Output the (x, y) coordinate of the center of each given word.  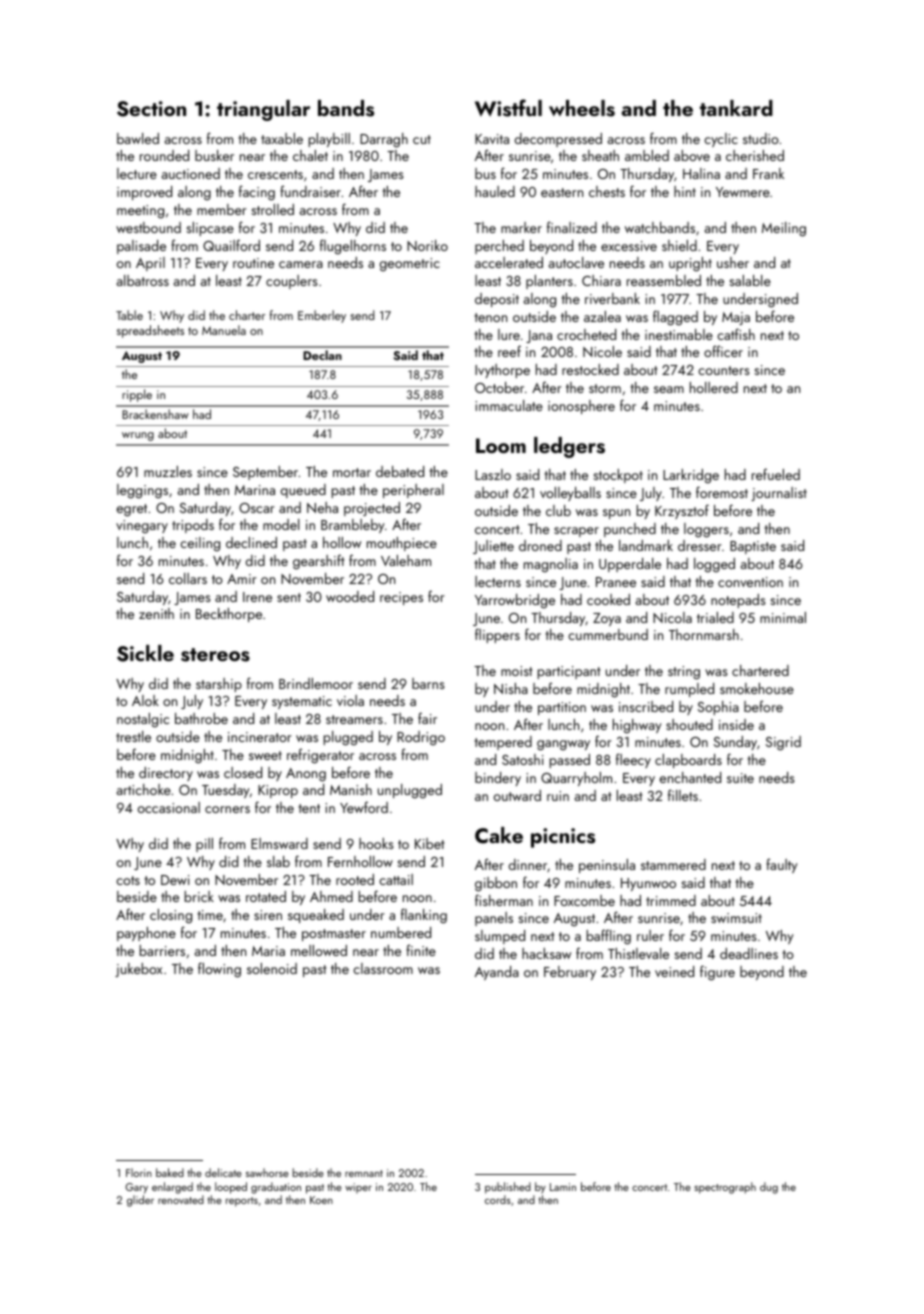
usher (733, 262)
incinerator (260, 737)
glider (140, 1201)
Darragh (384, 140)
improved (144, 193)
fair (427, 718)
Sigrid (783, 743)
